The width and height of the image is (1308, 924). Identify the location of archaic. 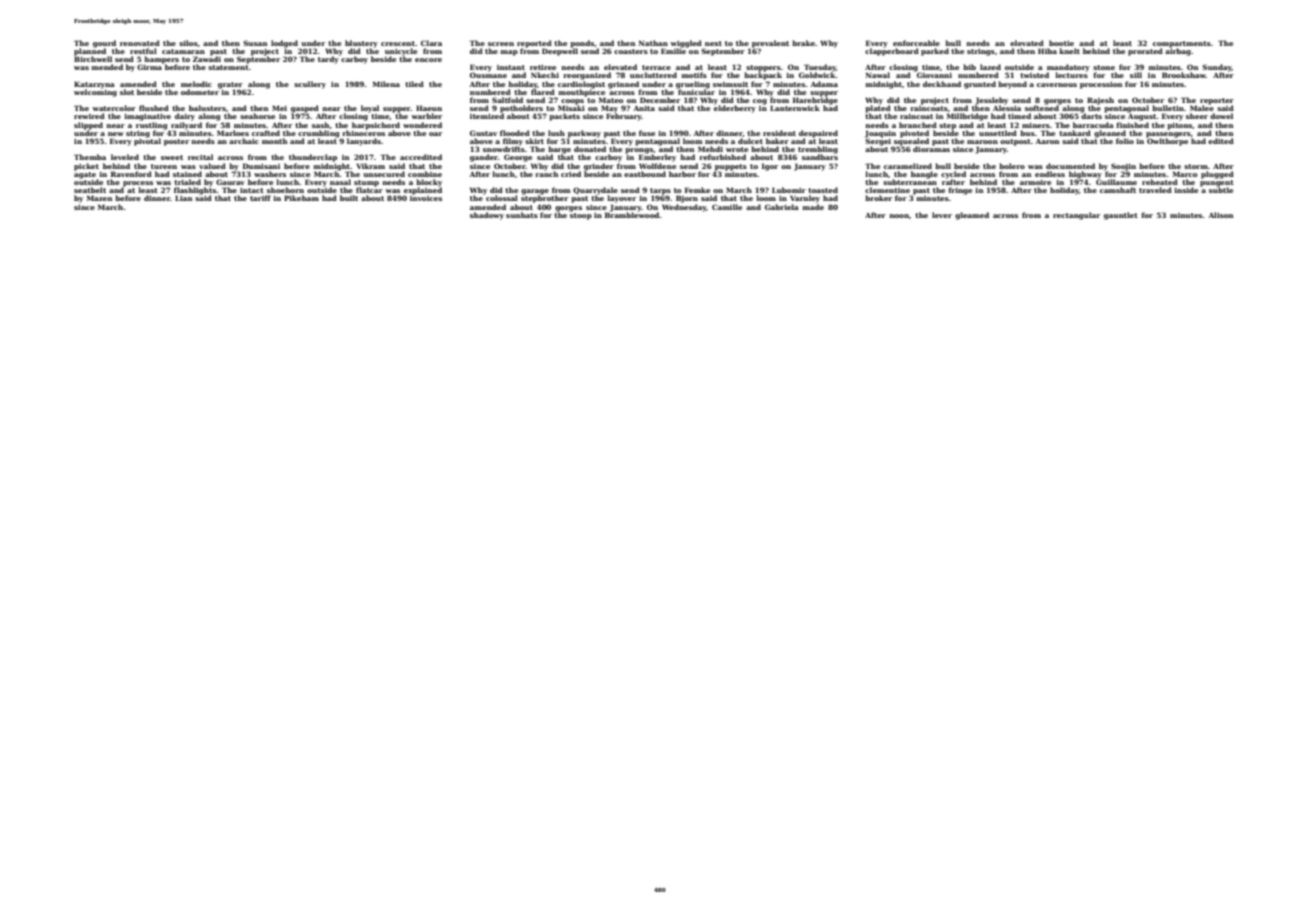
(244, 141).
